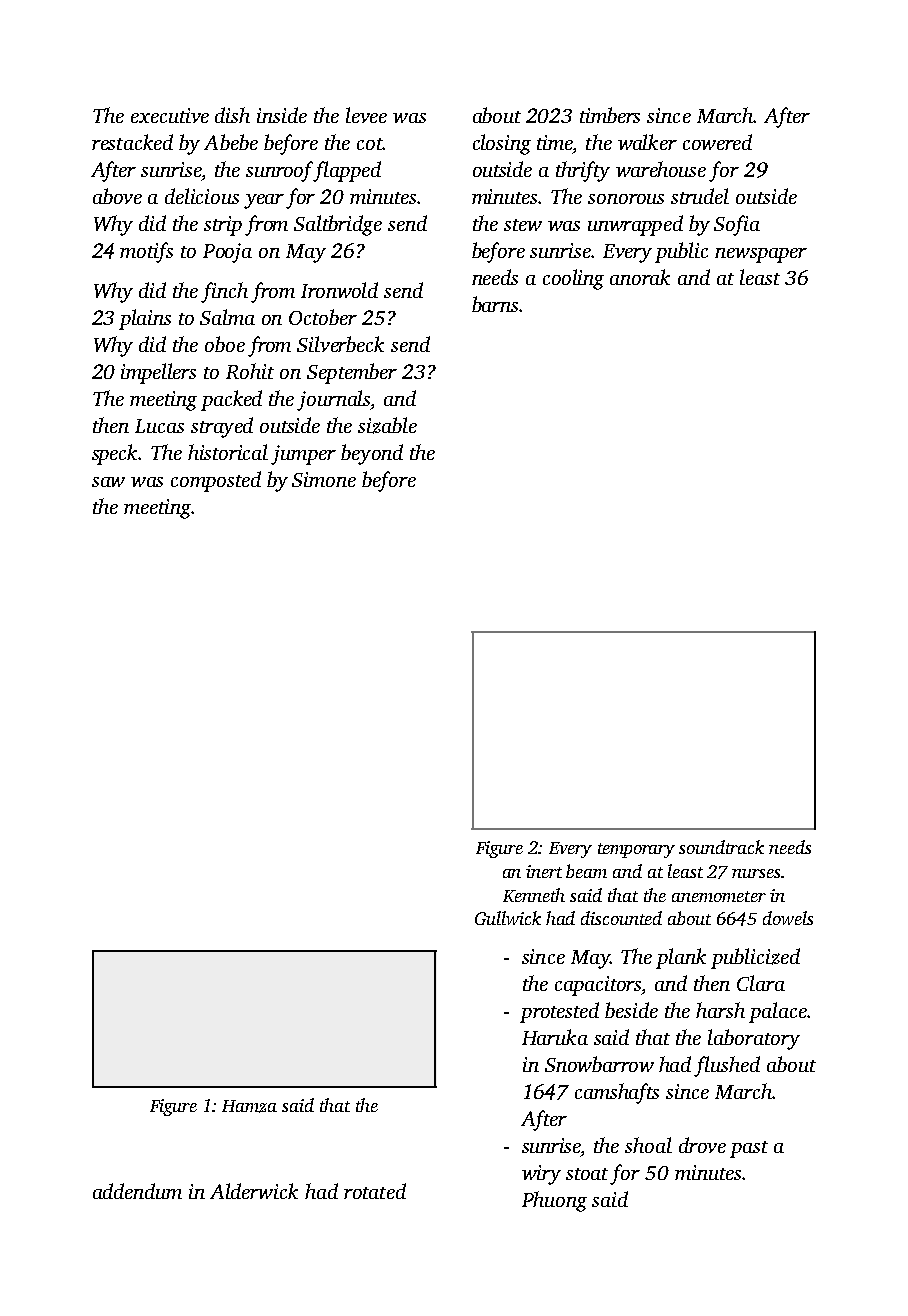 Image resolution: width=908 pixels, height=1316 pixels. What do you see at coordinates (280, 171) in the page?
I see `sunroof` at bounding box center [280, 171].
